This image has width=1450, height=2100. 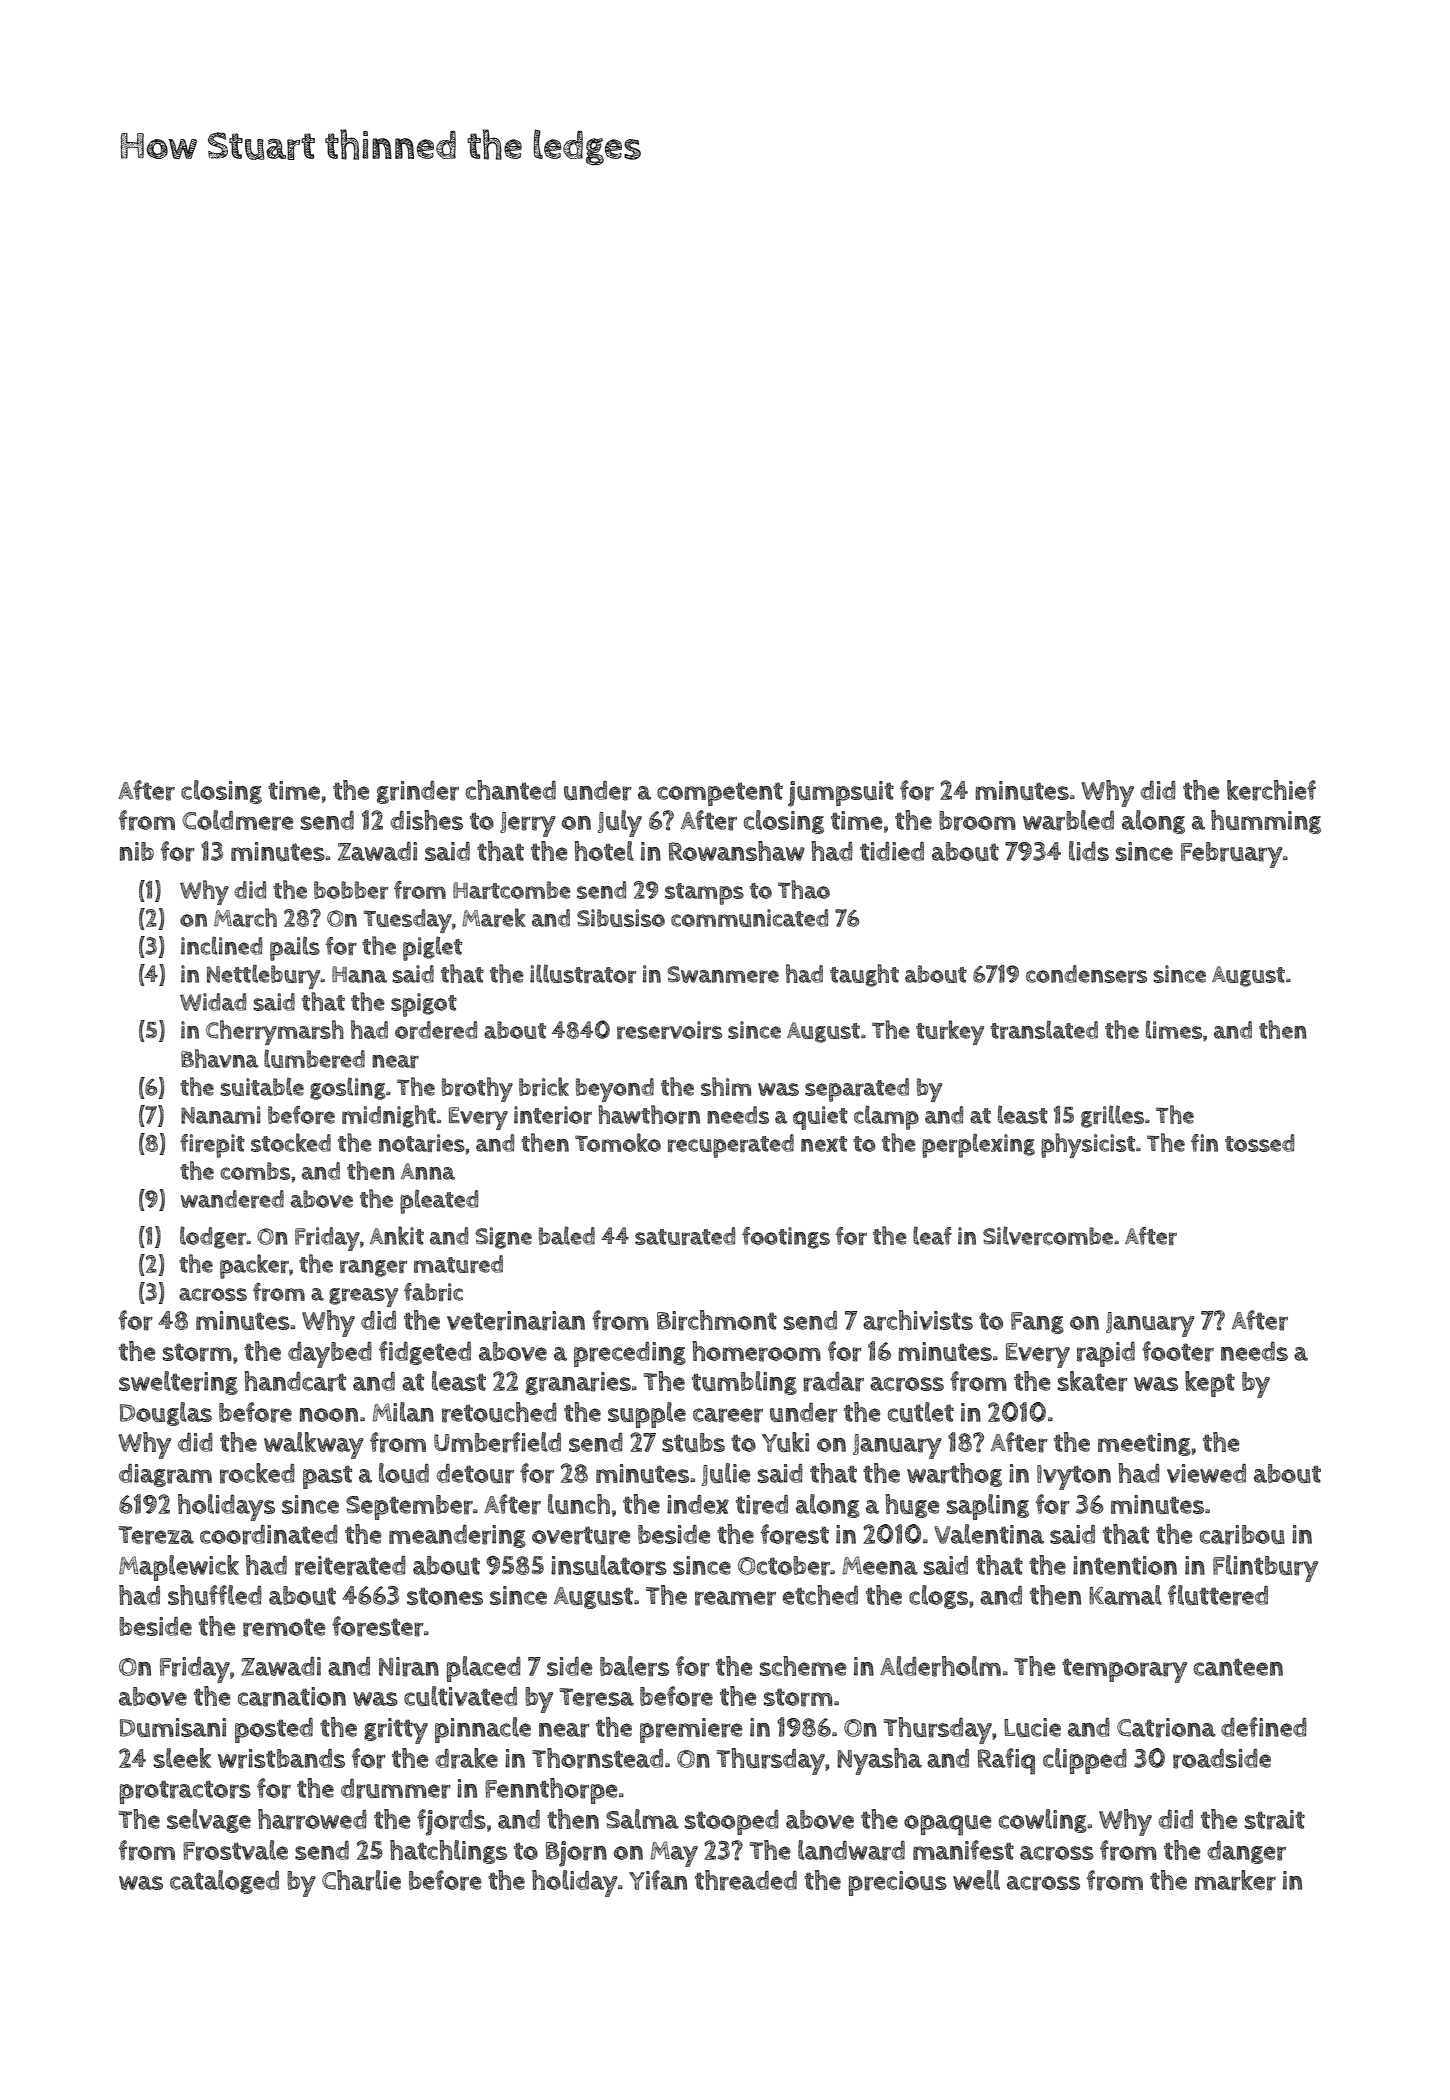 What do you see at coordinates (428, 1171) in the image?
I see `Anna` at bounding box center [428, 1171].
